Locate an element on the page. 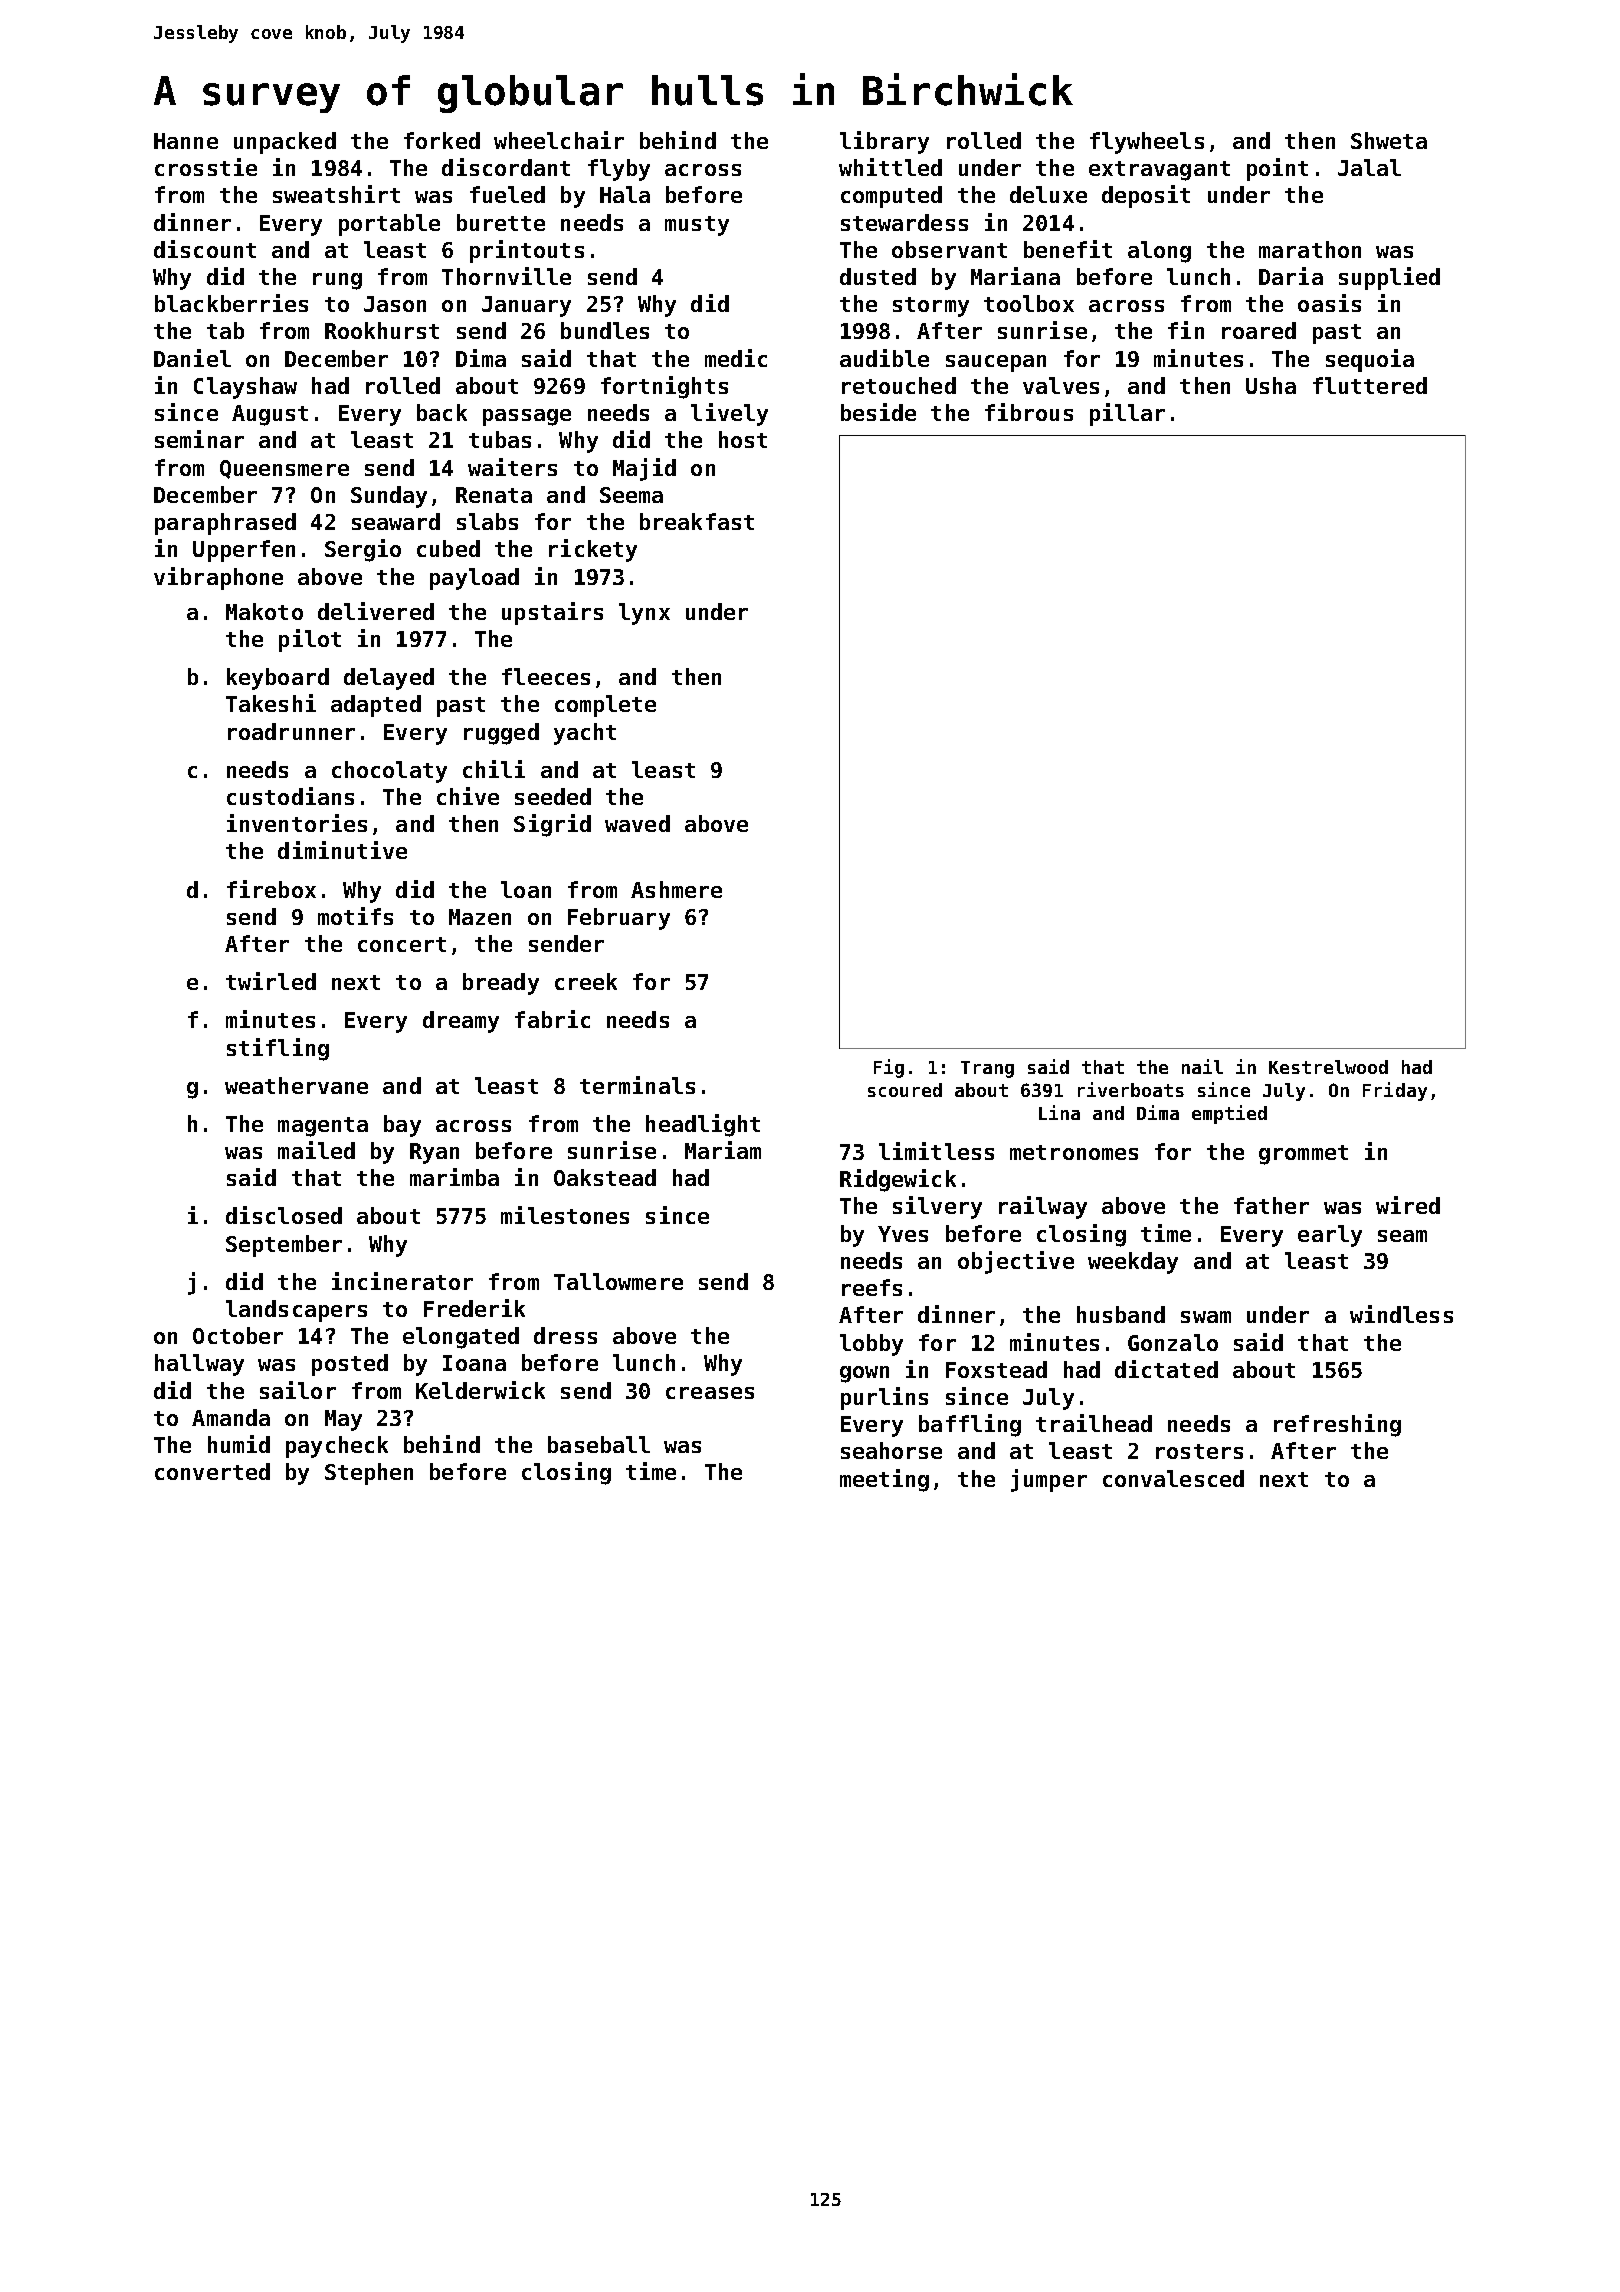 Image resolution: width=1620 pixels, height=2292 pixels. firebox is located at coordinates (271, 889).
